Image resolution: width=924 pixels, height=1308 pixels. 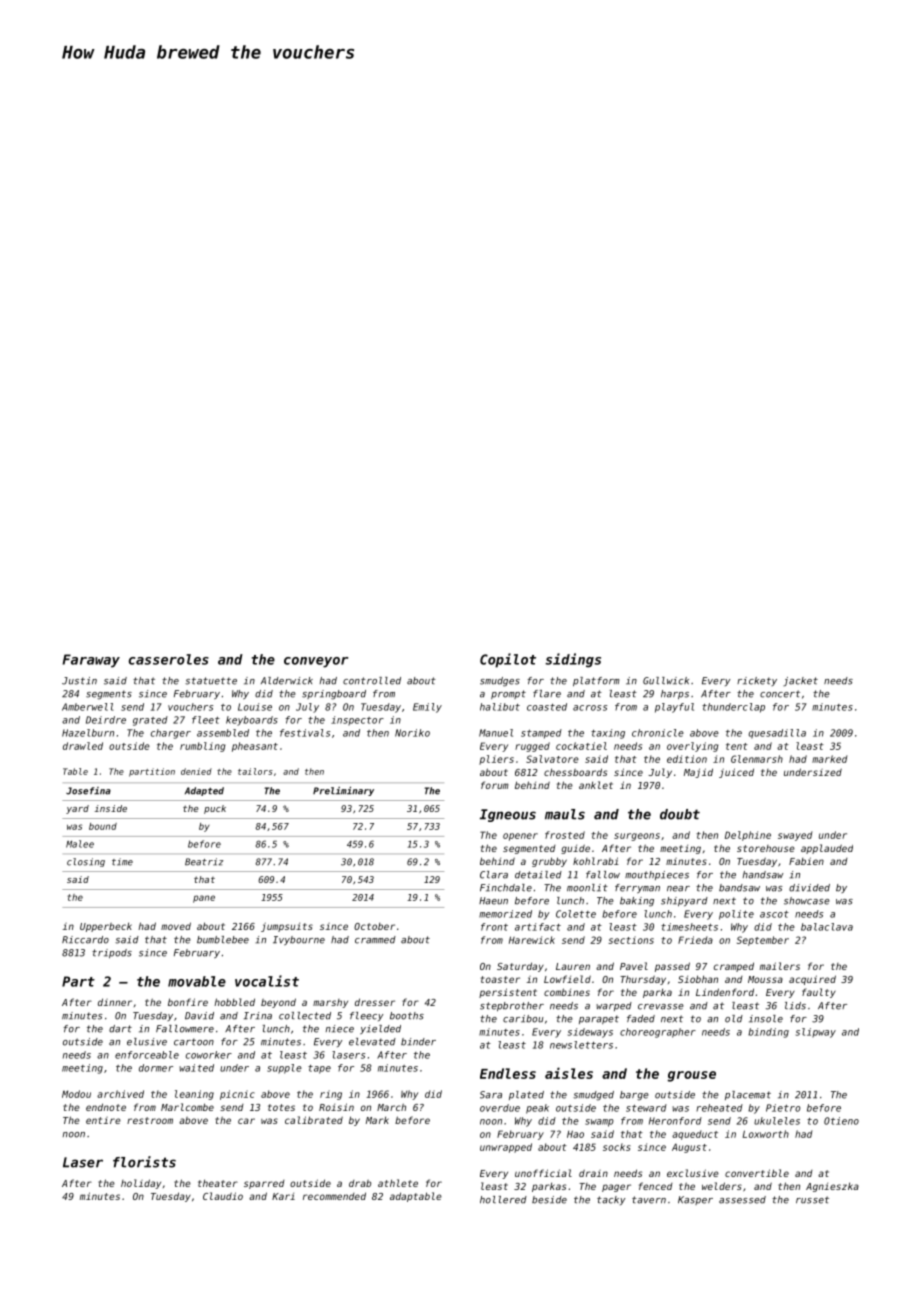 What do you see at coordinates (763, 875) in the screenshot?
I see `handsaw` at bounding box center [763, 875].
